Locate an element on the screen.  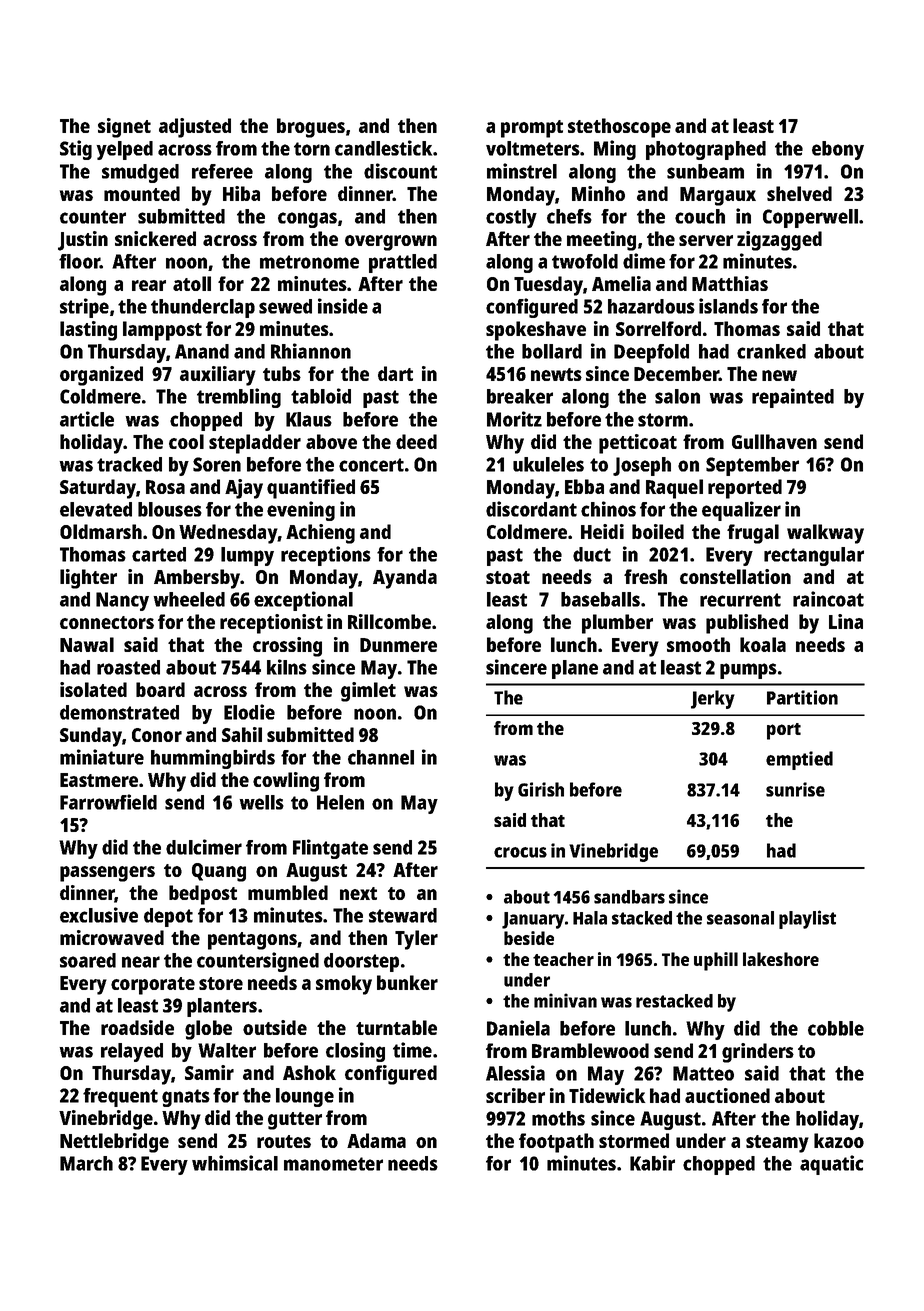
boiled is located at coordinates (658, 531).
